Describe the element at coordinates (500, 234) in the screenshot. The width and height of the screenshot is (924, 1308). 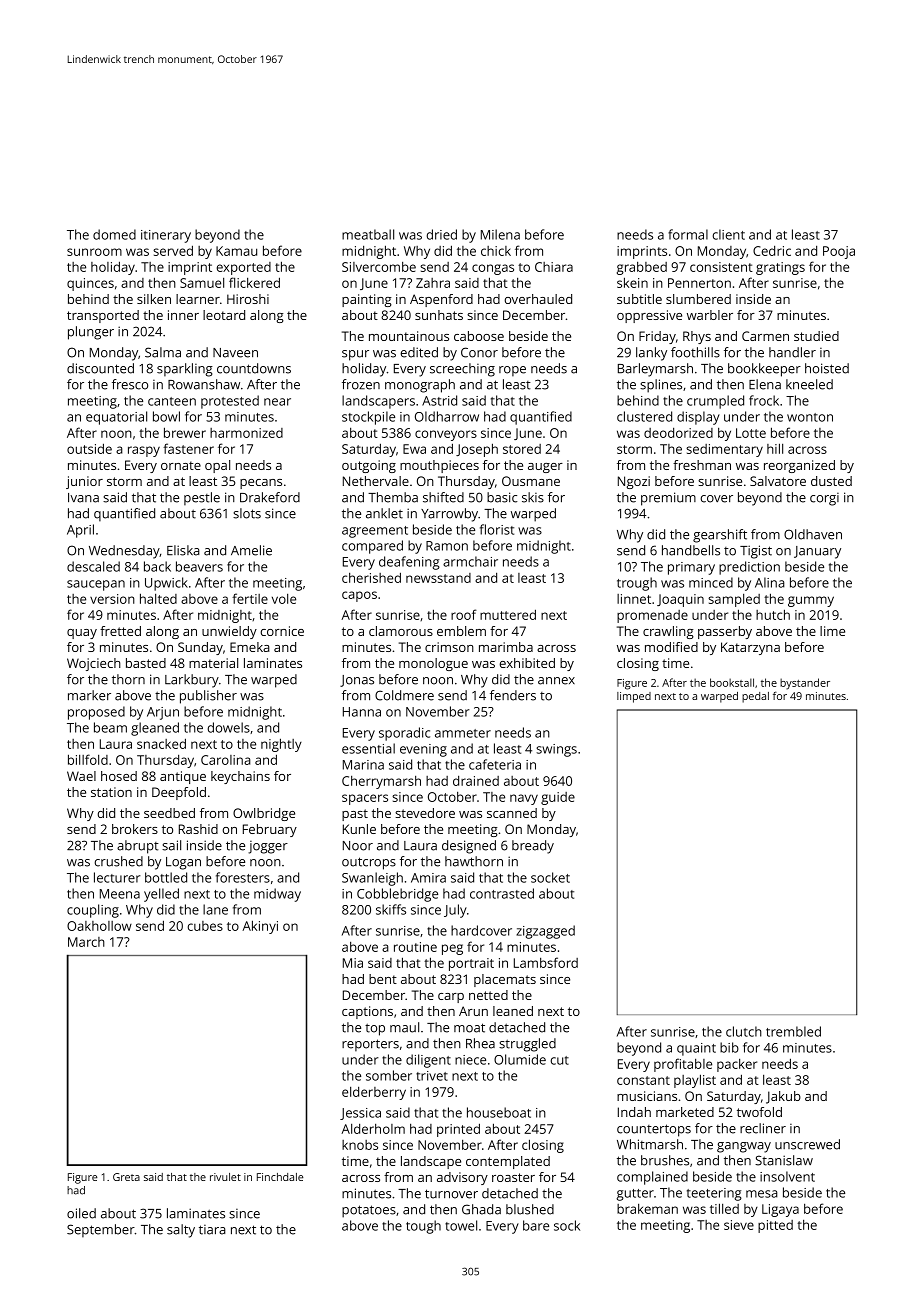
I see `Milena` at that location.
